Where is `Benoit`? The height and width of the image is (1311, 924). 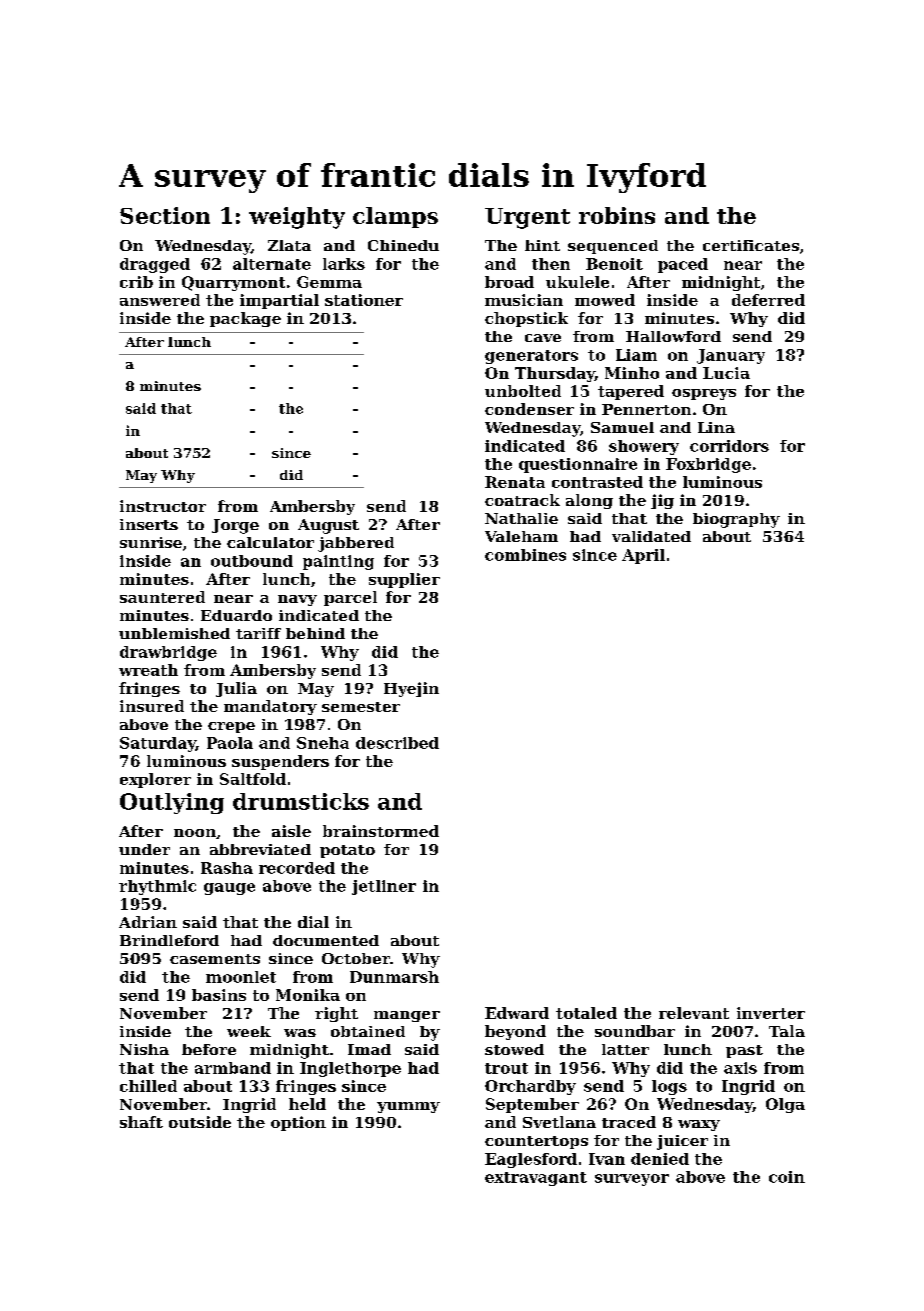 Benoit is located at coordinates (614, 264).
